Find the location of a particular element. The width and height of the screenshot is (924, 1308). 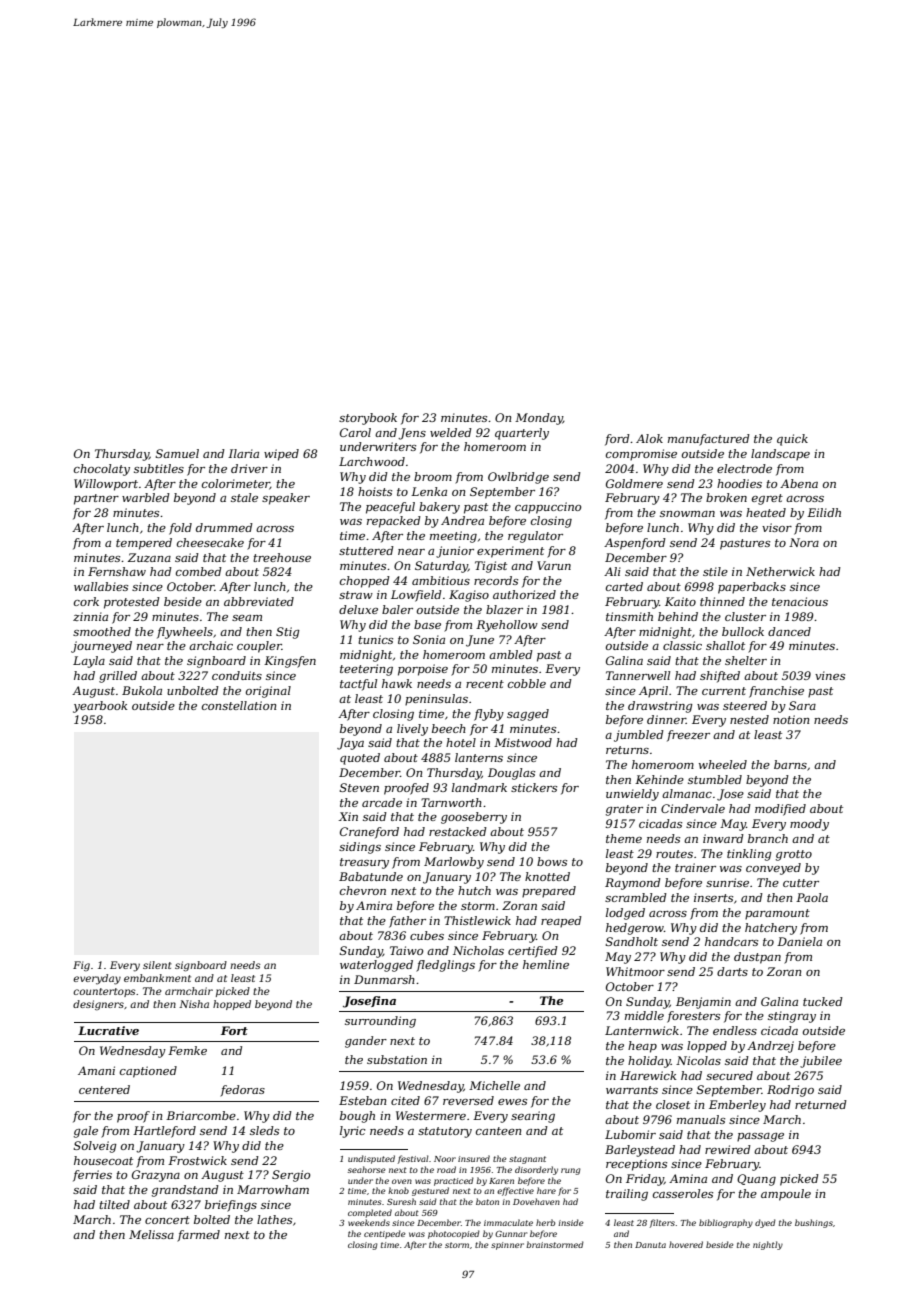

warbled is located at coordinates (146, 497).
